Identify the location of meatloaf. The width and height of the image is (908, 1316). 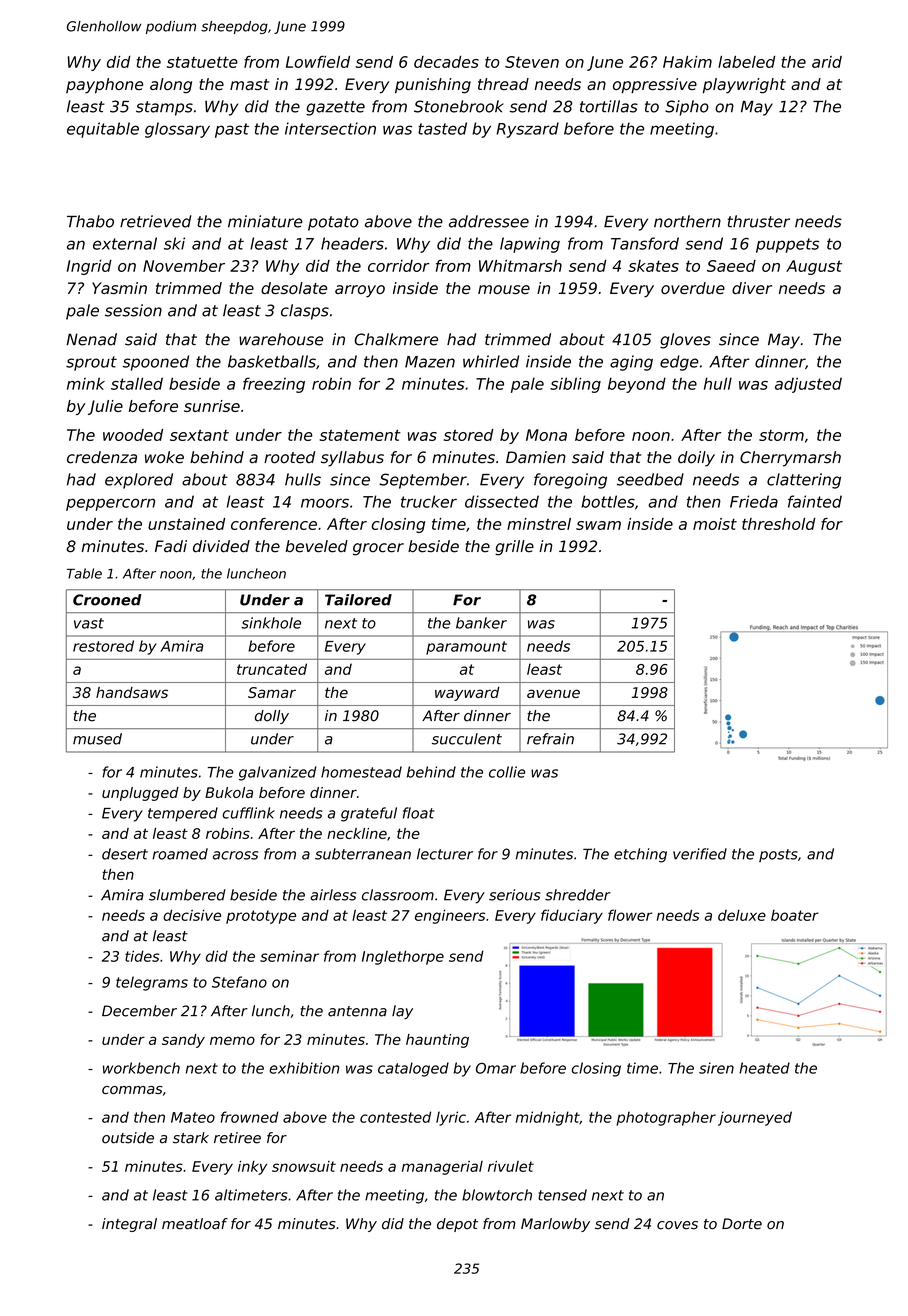
(195, 1224).
